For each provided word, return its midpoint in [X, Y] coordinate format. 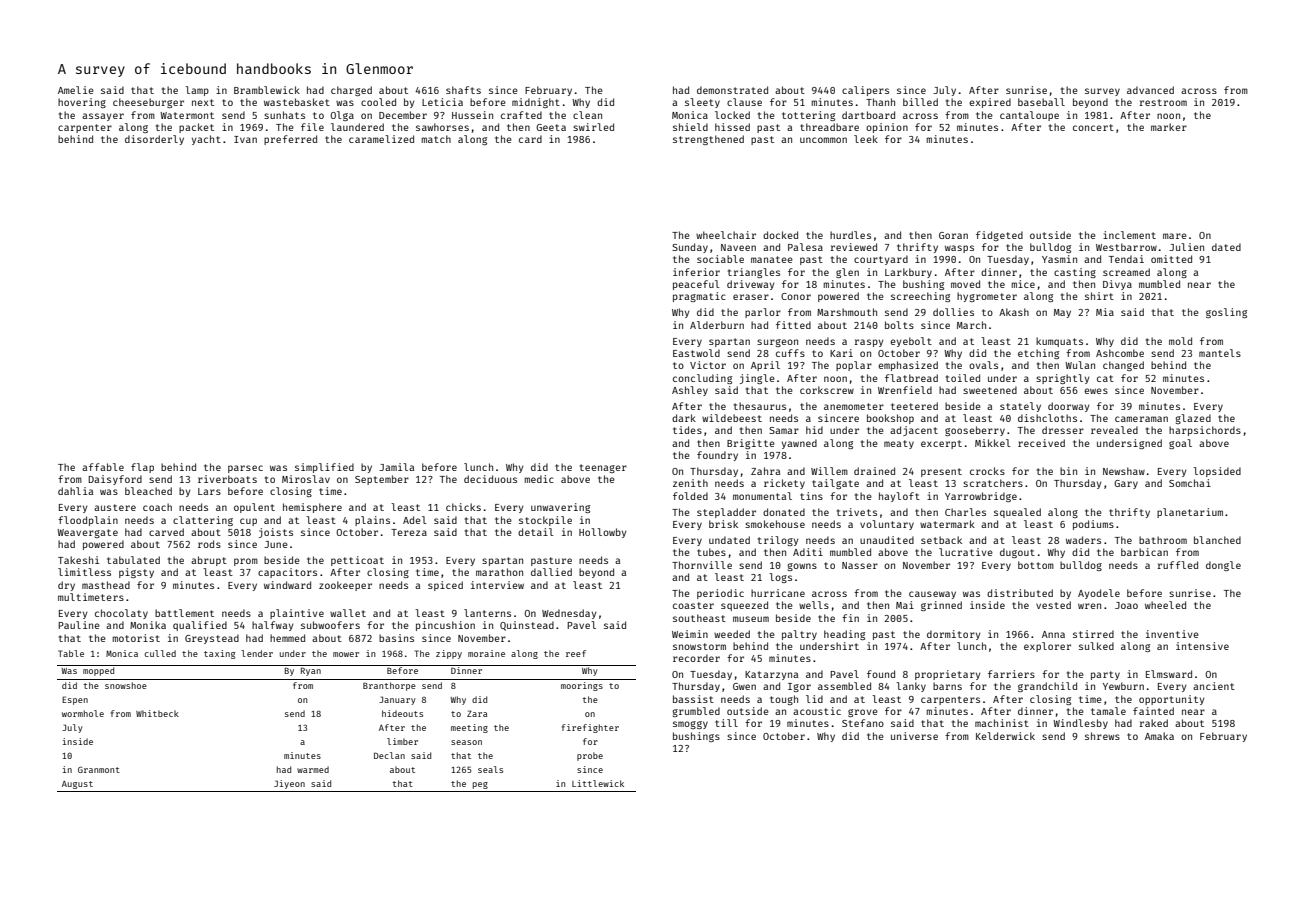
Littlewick [598, 783]
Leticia [442, 102]
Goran [953, 235]
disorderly [154, 140]
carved [166, 532]
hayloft [899, 497]
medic [539, 479]
